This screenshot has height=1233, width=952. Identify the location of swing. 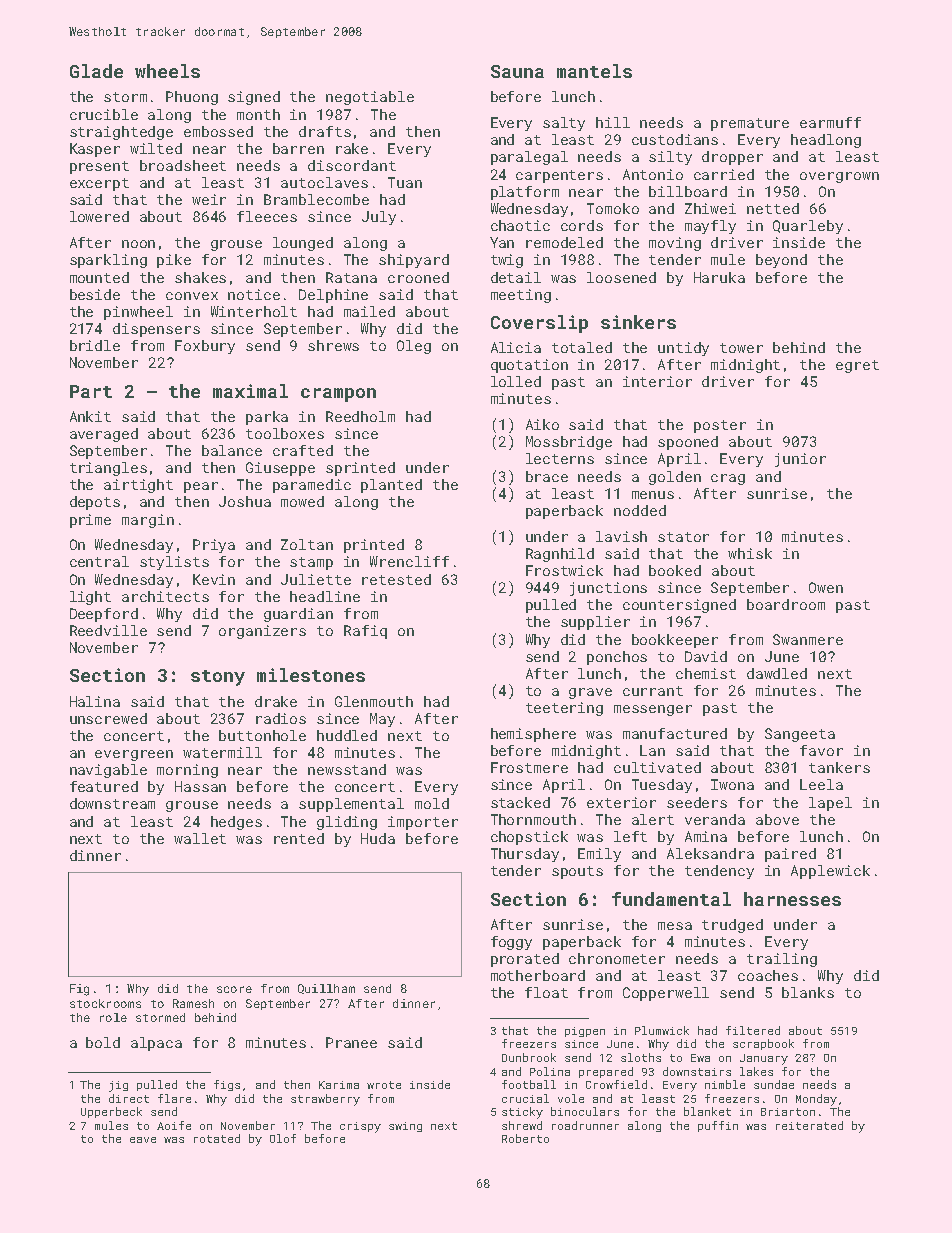
(405, 1127).
